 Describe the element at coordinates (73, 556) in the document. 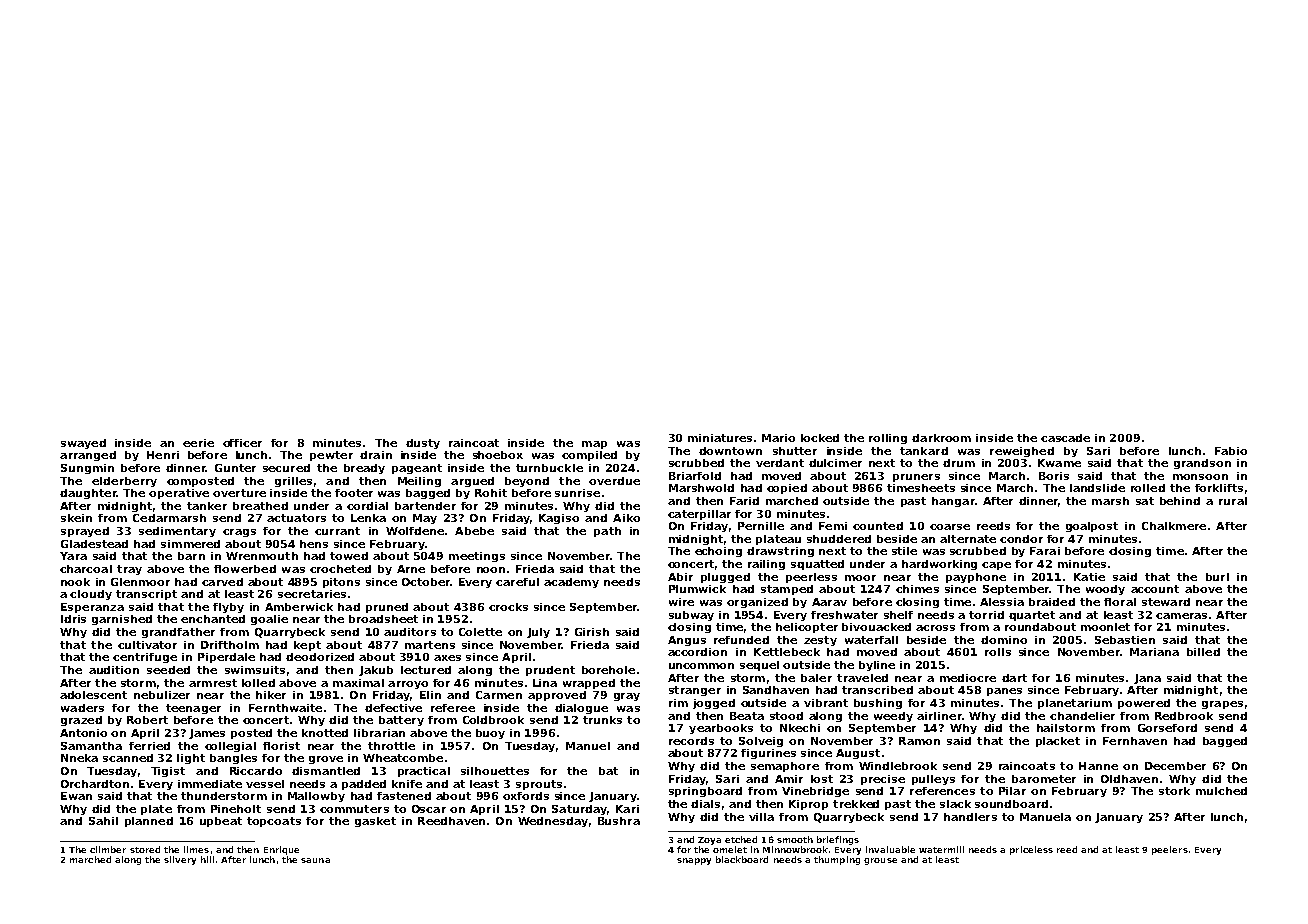

I see `Yara` at that location.
